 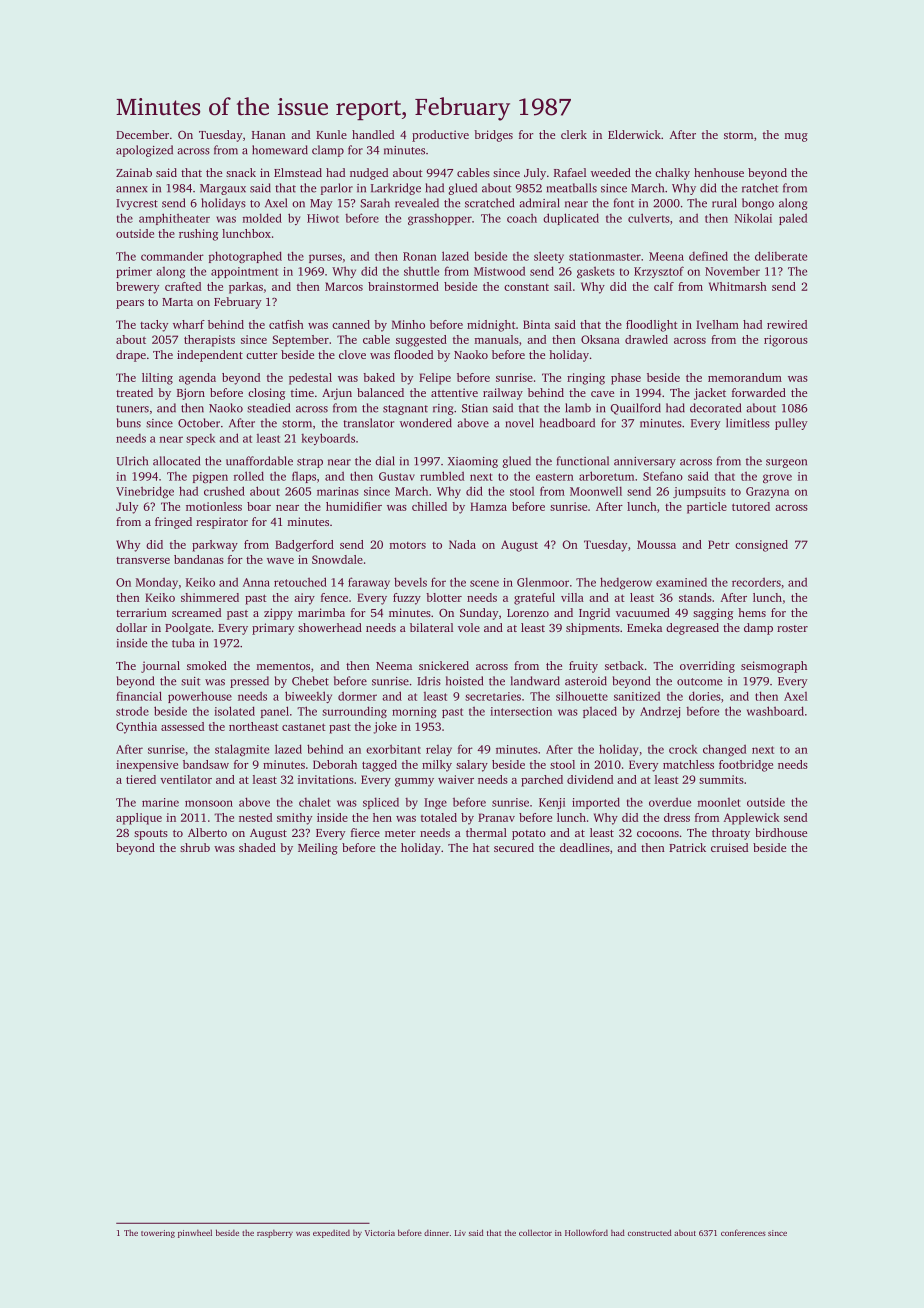 I want to click on secured, so click(x=514, y=847).
